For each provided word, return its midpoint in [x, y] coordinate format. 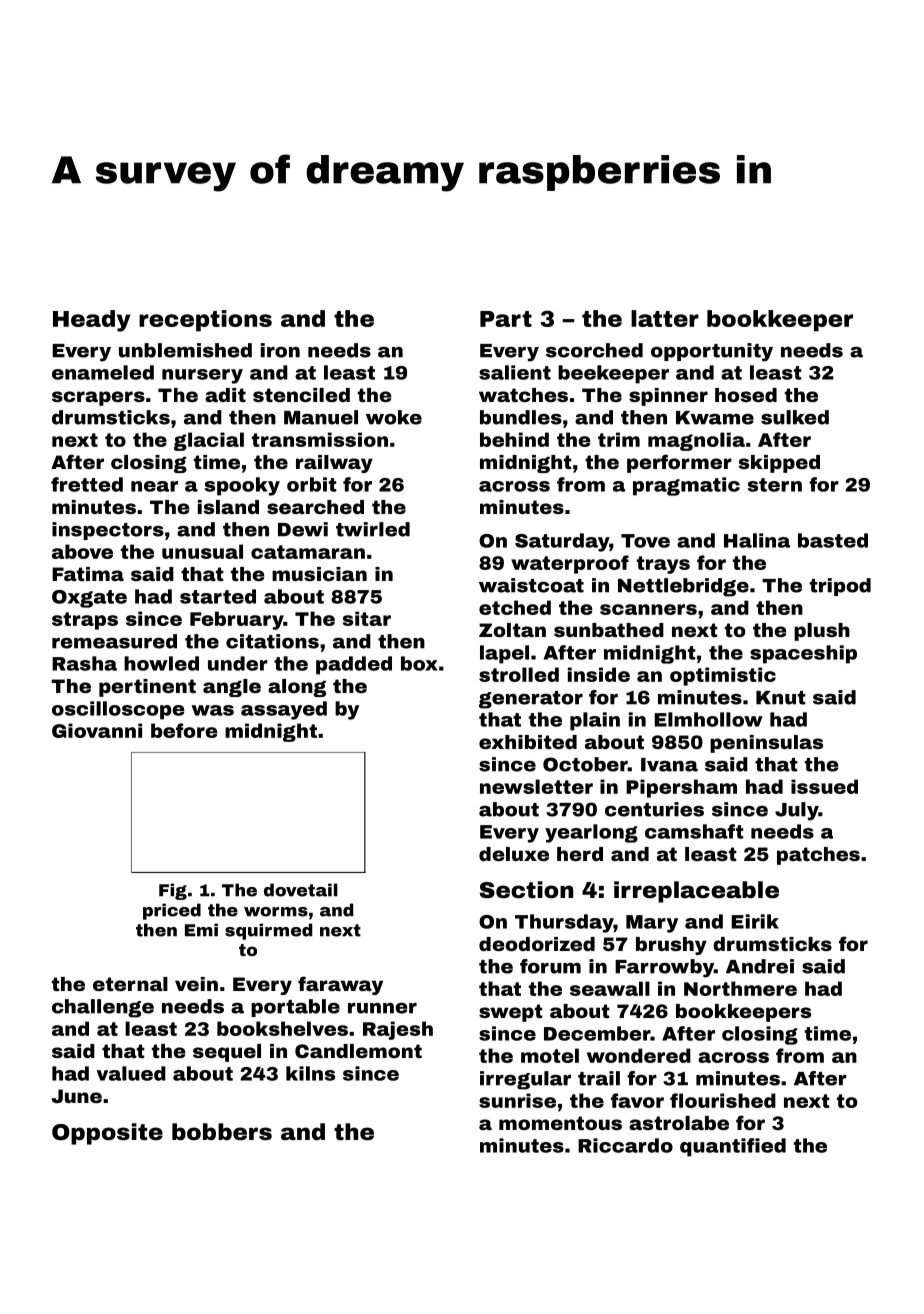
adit [225, 395]
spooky [242, 486]
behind [514, 439]
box [419, 663]
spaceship [803, 654]
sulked [795, 417]
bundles [521, 417]
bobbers [222, 1132]
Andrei [760, 966]
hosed [746, 395]
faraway [340, 985]
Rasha [84, 663]
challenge [103, 1008]
